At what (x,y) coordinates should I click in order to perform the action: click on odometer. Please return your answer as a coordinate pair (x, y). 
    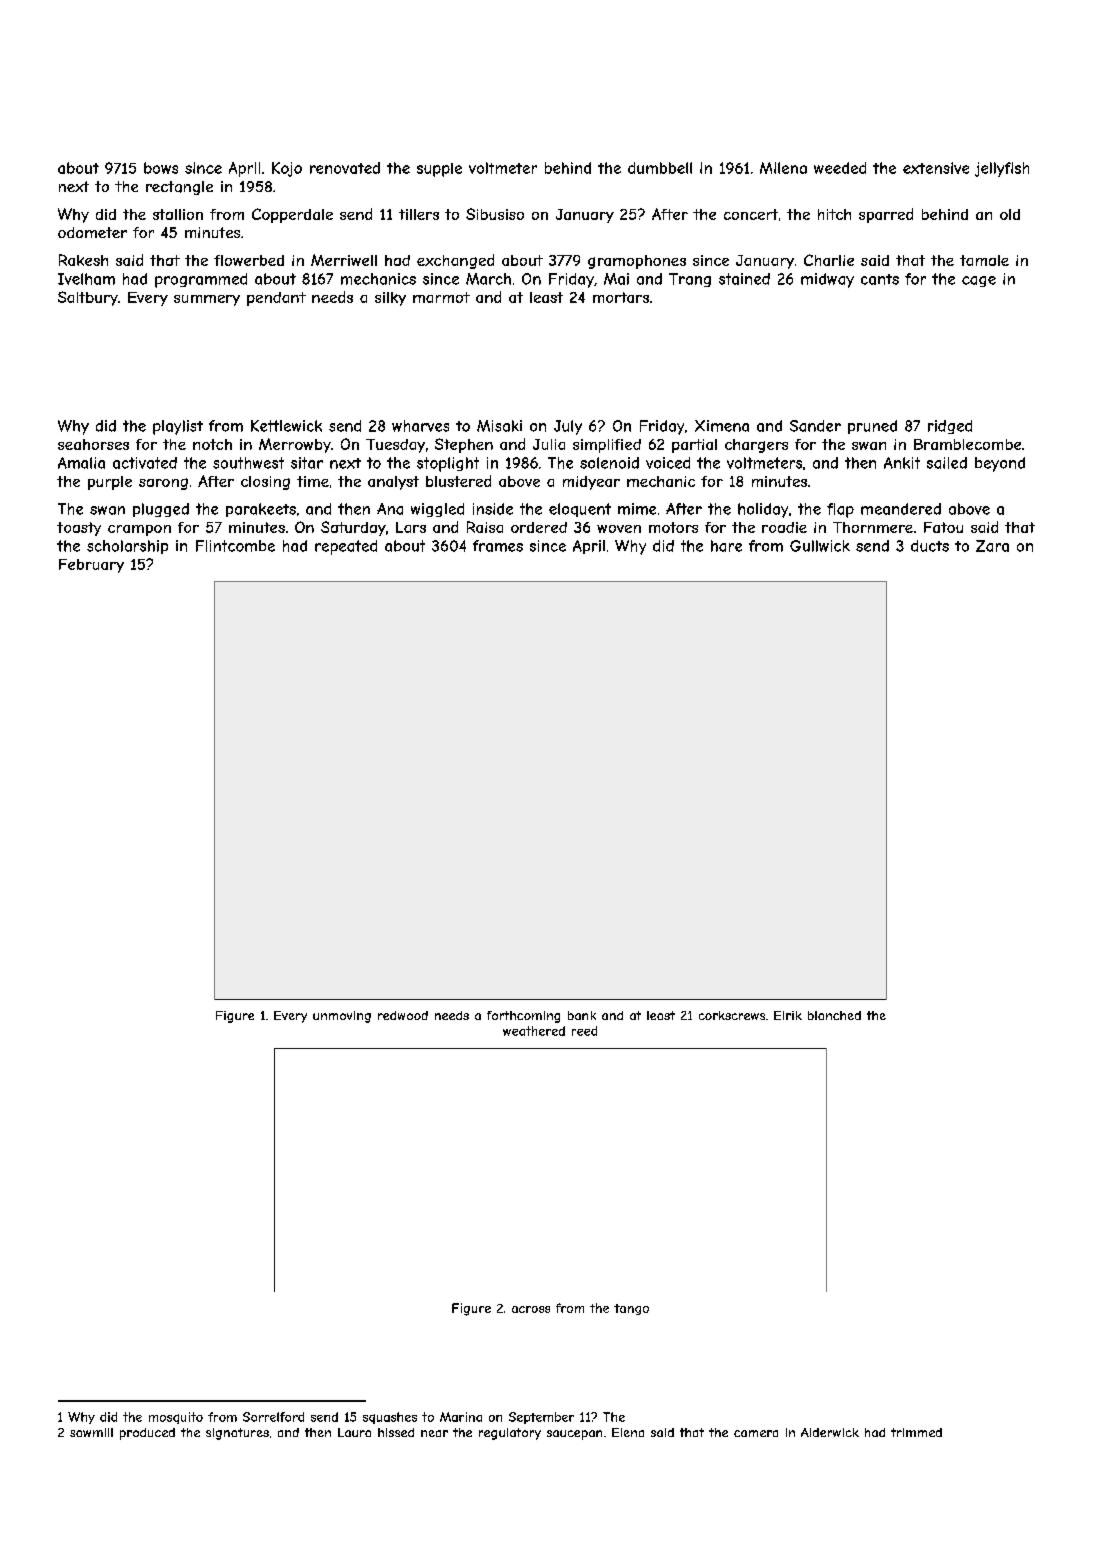
    Looking at the image, I should click on (92, 232).
